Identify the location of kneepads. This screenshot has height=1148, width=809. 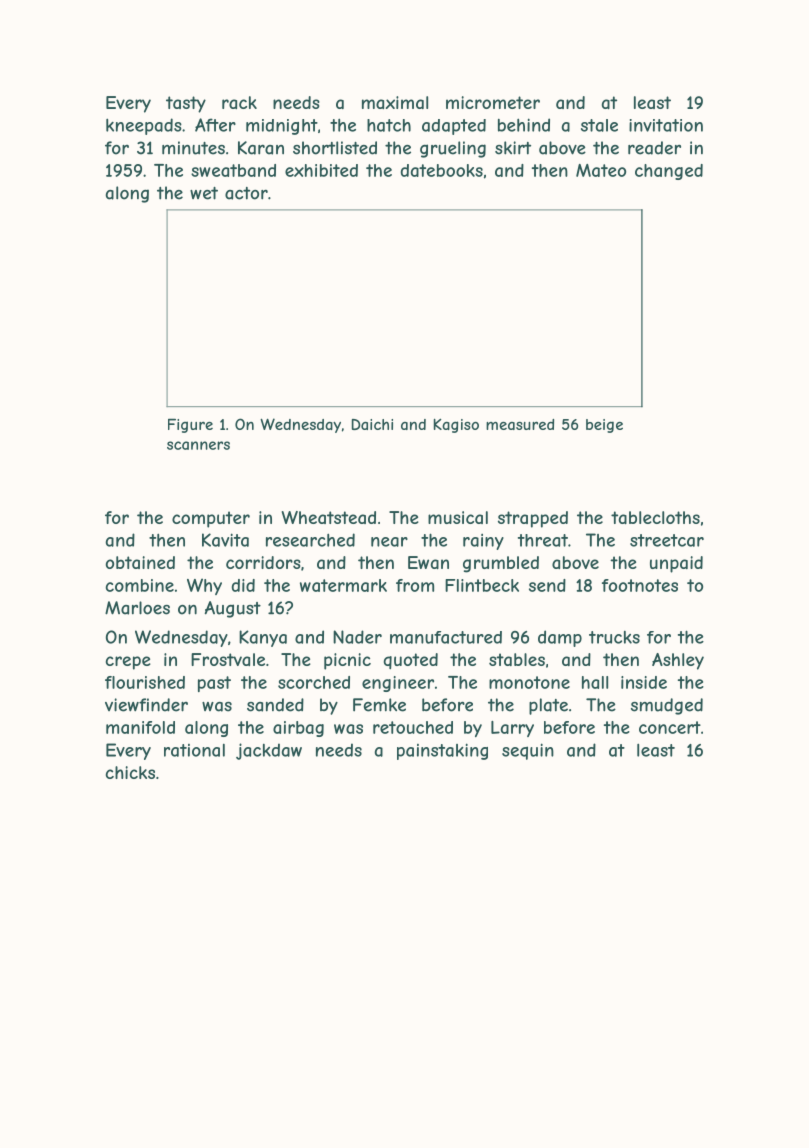
(144, 126).
